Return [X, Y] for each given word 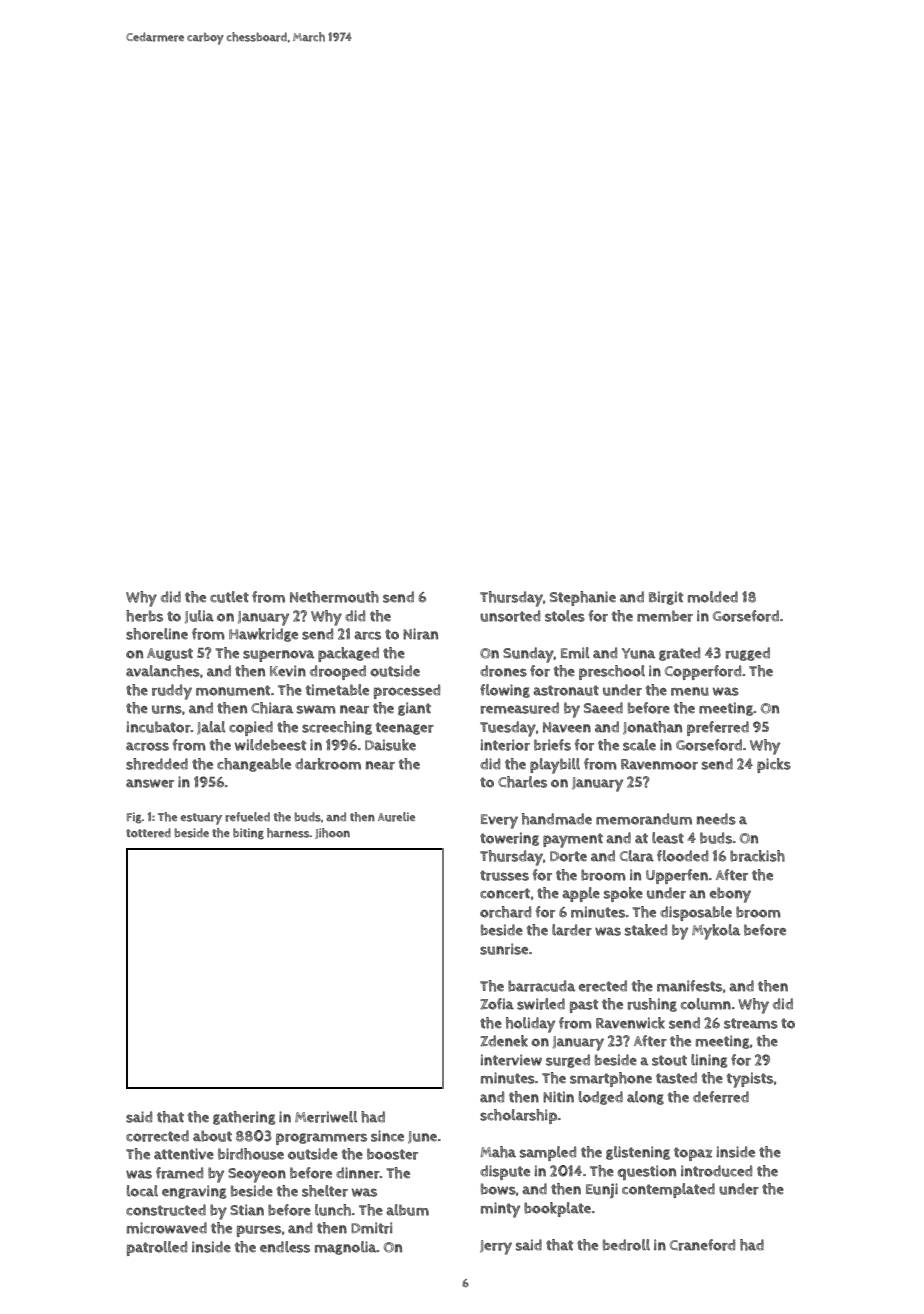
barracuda [542, 986]
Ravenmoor [659, 764]
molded [713, 597]
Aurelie [396, 817]
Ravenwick [630, 1023]
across [147, 746]
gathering [244, 1118]
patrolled [157, 1248]
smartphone [611, 1079]
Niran [420, 634]
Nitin [558, 1097]
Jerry [496, 1247]
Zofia [497, 1004]
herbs [144, 616]
